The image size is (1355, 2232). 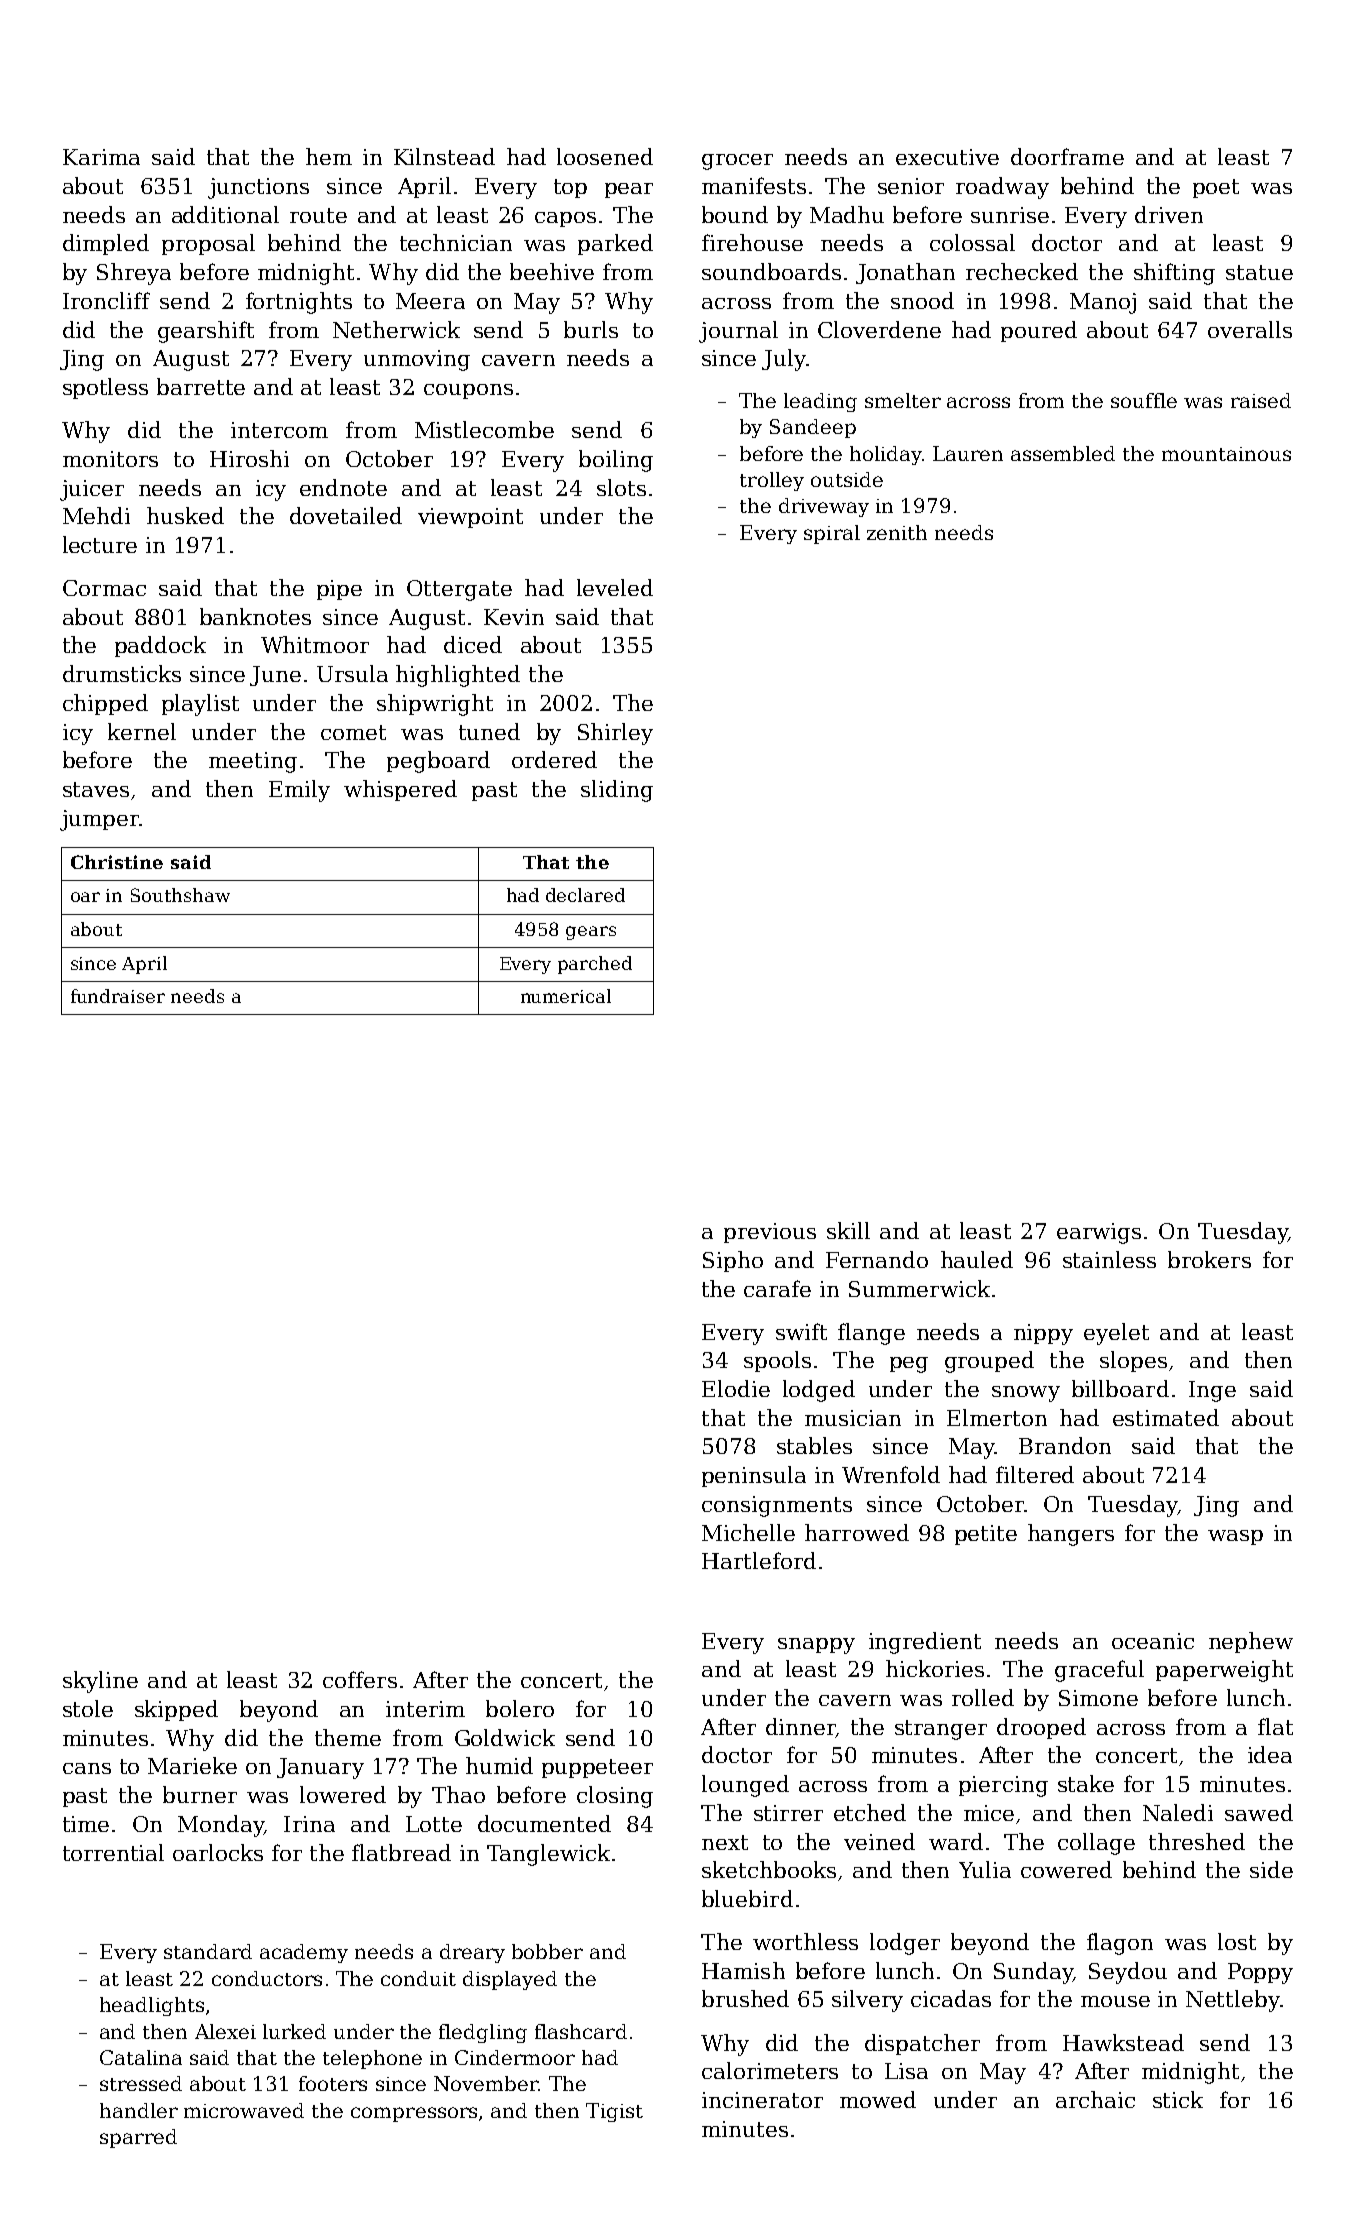 What do you see at coordinates (1095, 2099) in the page?
I see `archaic` at bounding box center [1095, 2099].
